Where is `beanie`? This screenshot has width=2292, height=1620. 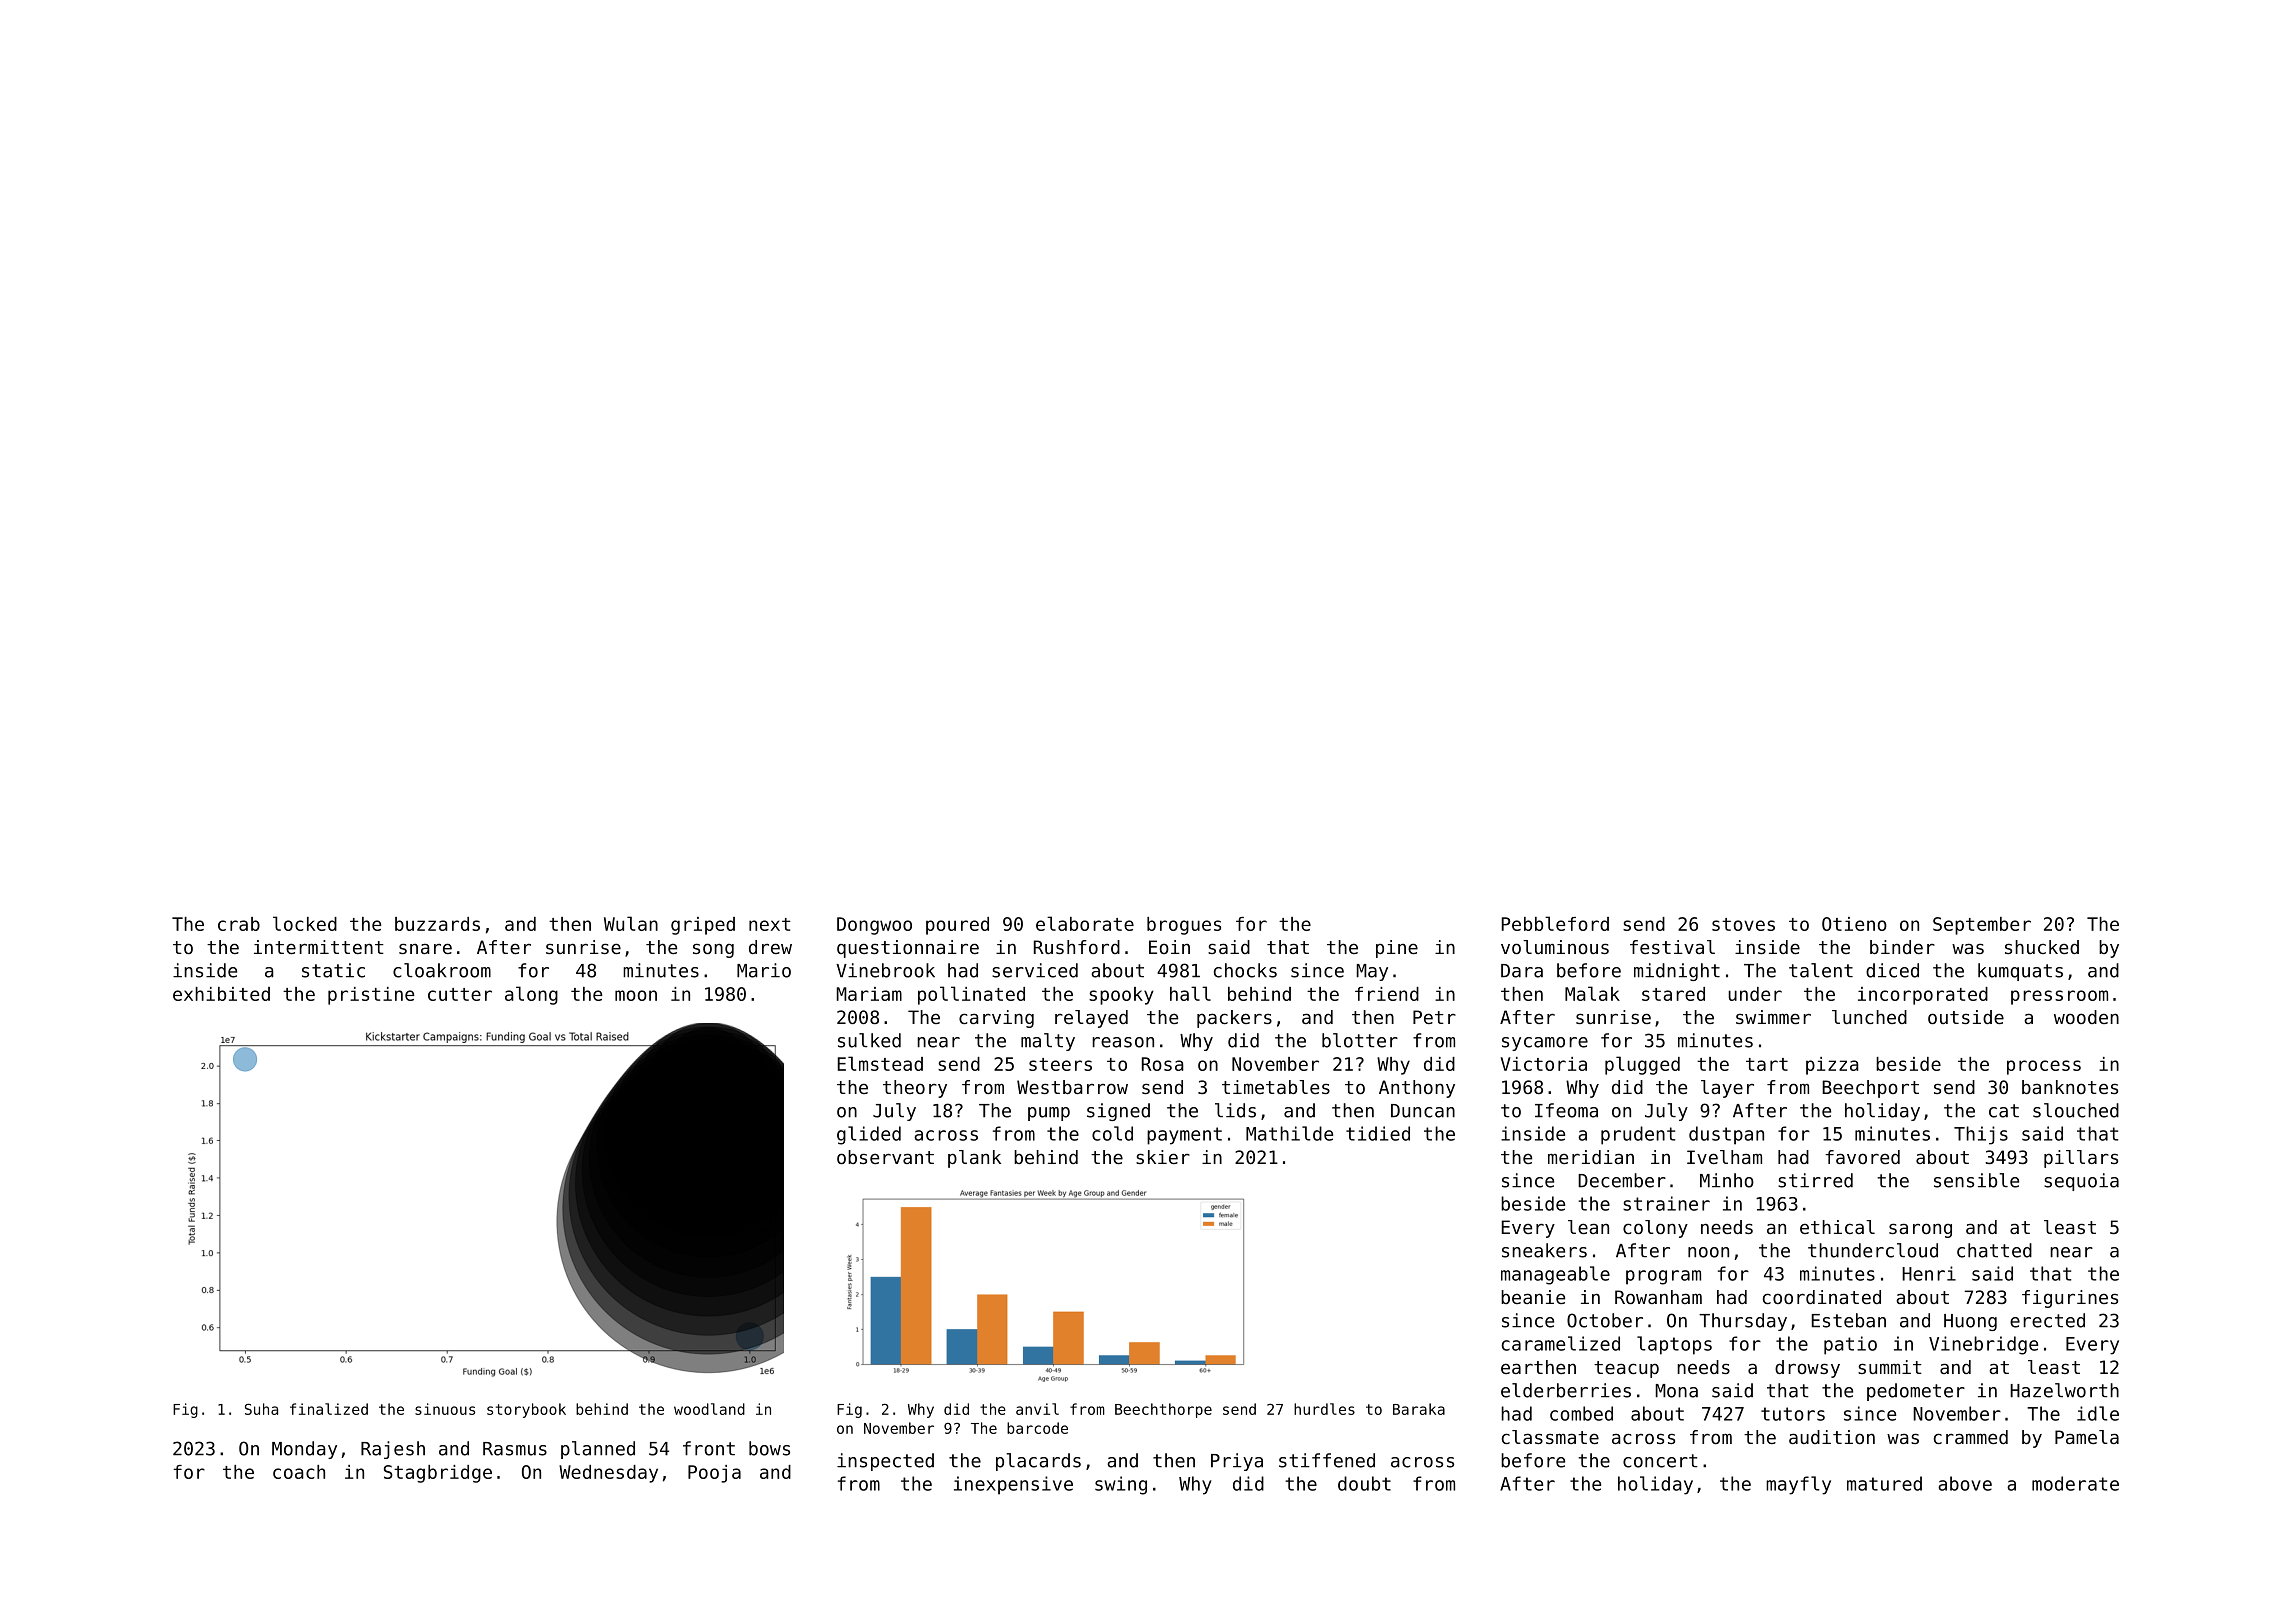
beanie is located at coordinates (1533, 1297).
